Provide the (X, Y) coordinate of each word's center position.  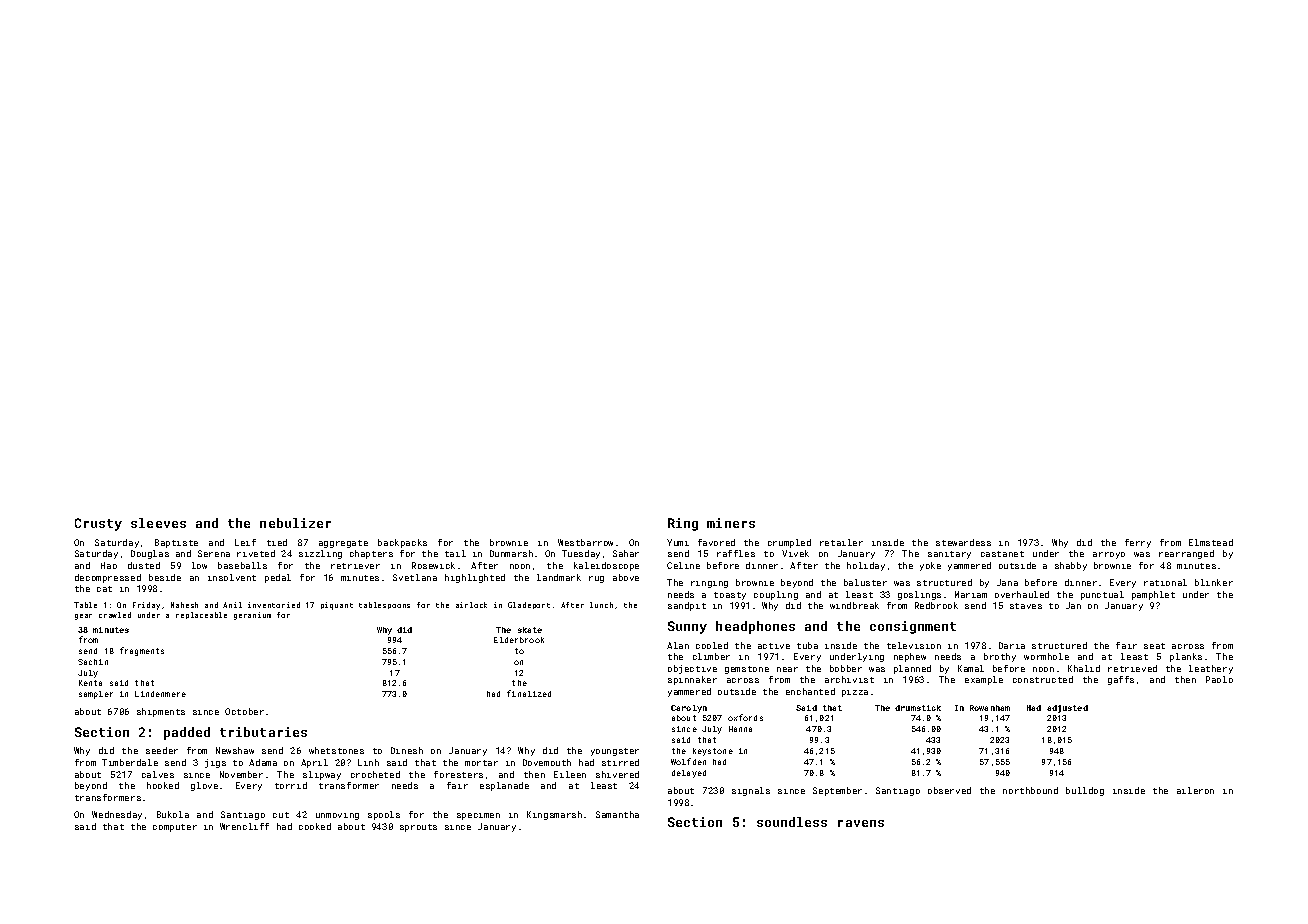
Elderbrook (519, 640)
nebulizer (295, 523)
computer (175, 828)
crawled (115, 615)
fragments (142, 651)
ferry (1138, 543)
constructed (1043, 679)
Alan (678, 645)
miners (731, 523)
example (984, 680)
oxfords (745, 717)
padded (187, 733)
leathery (1211, 669)
